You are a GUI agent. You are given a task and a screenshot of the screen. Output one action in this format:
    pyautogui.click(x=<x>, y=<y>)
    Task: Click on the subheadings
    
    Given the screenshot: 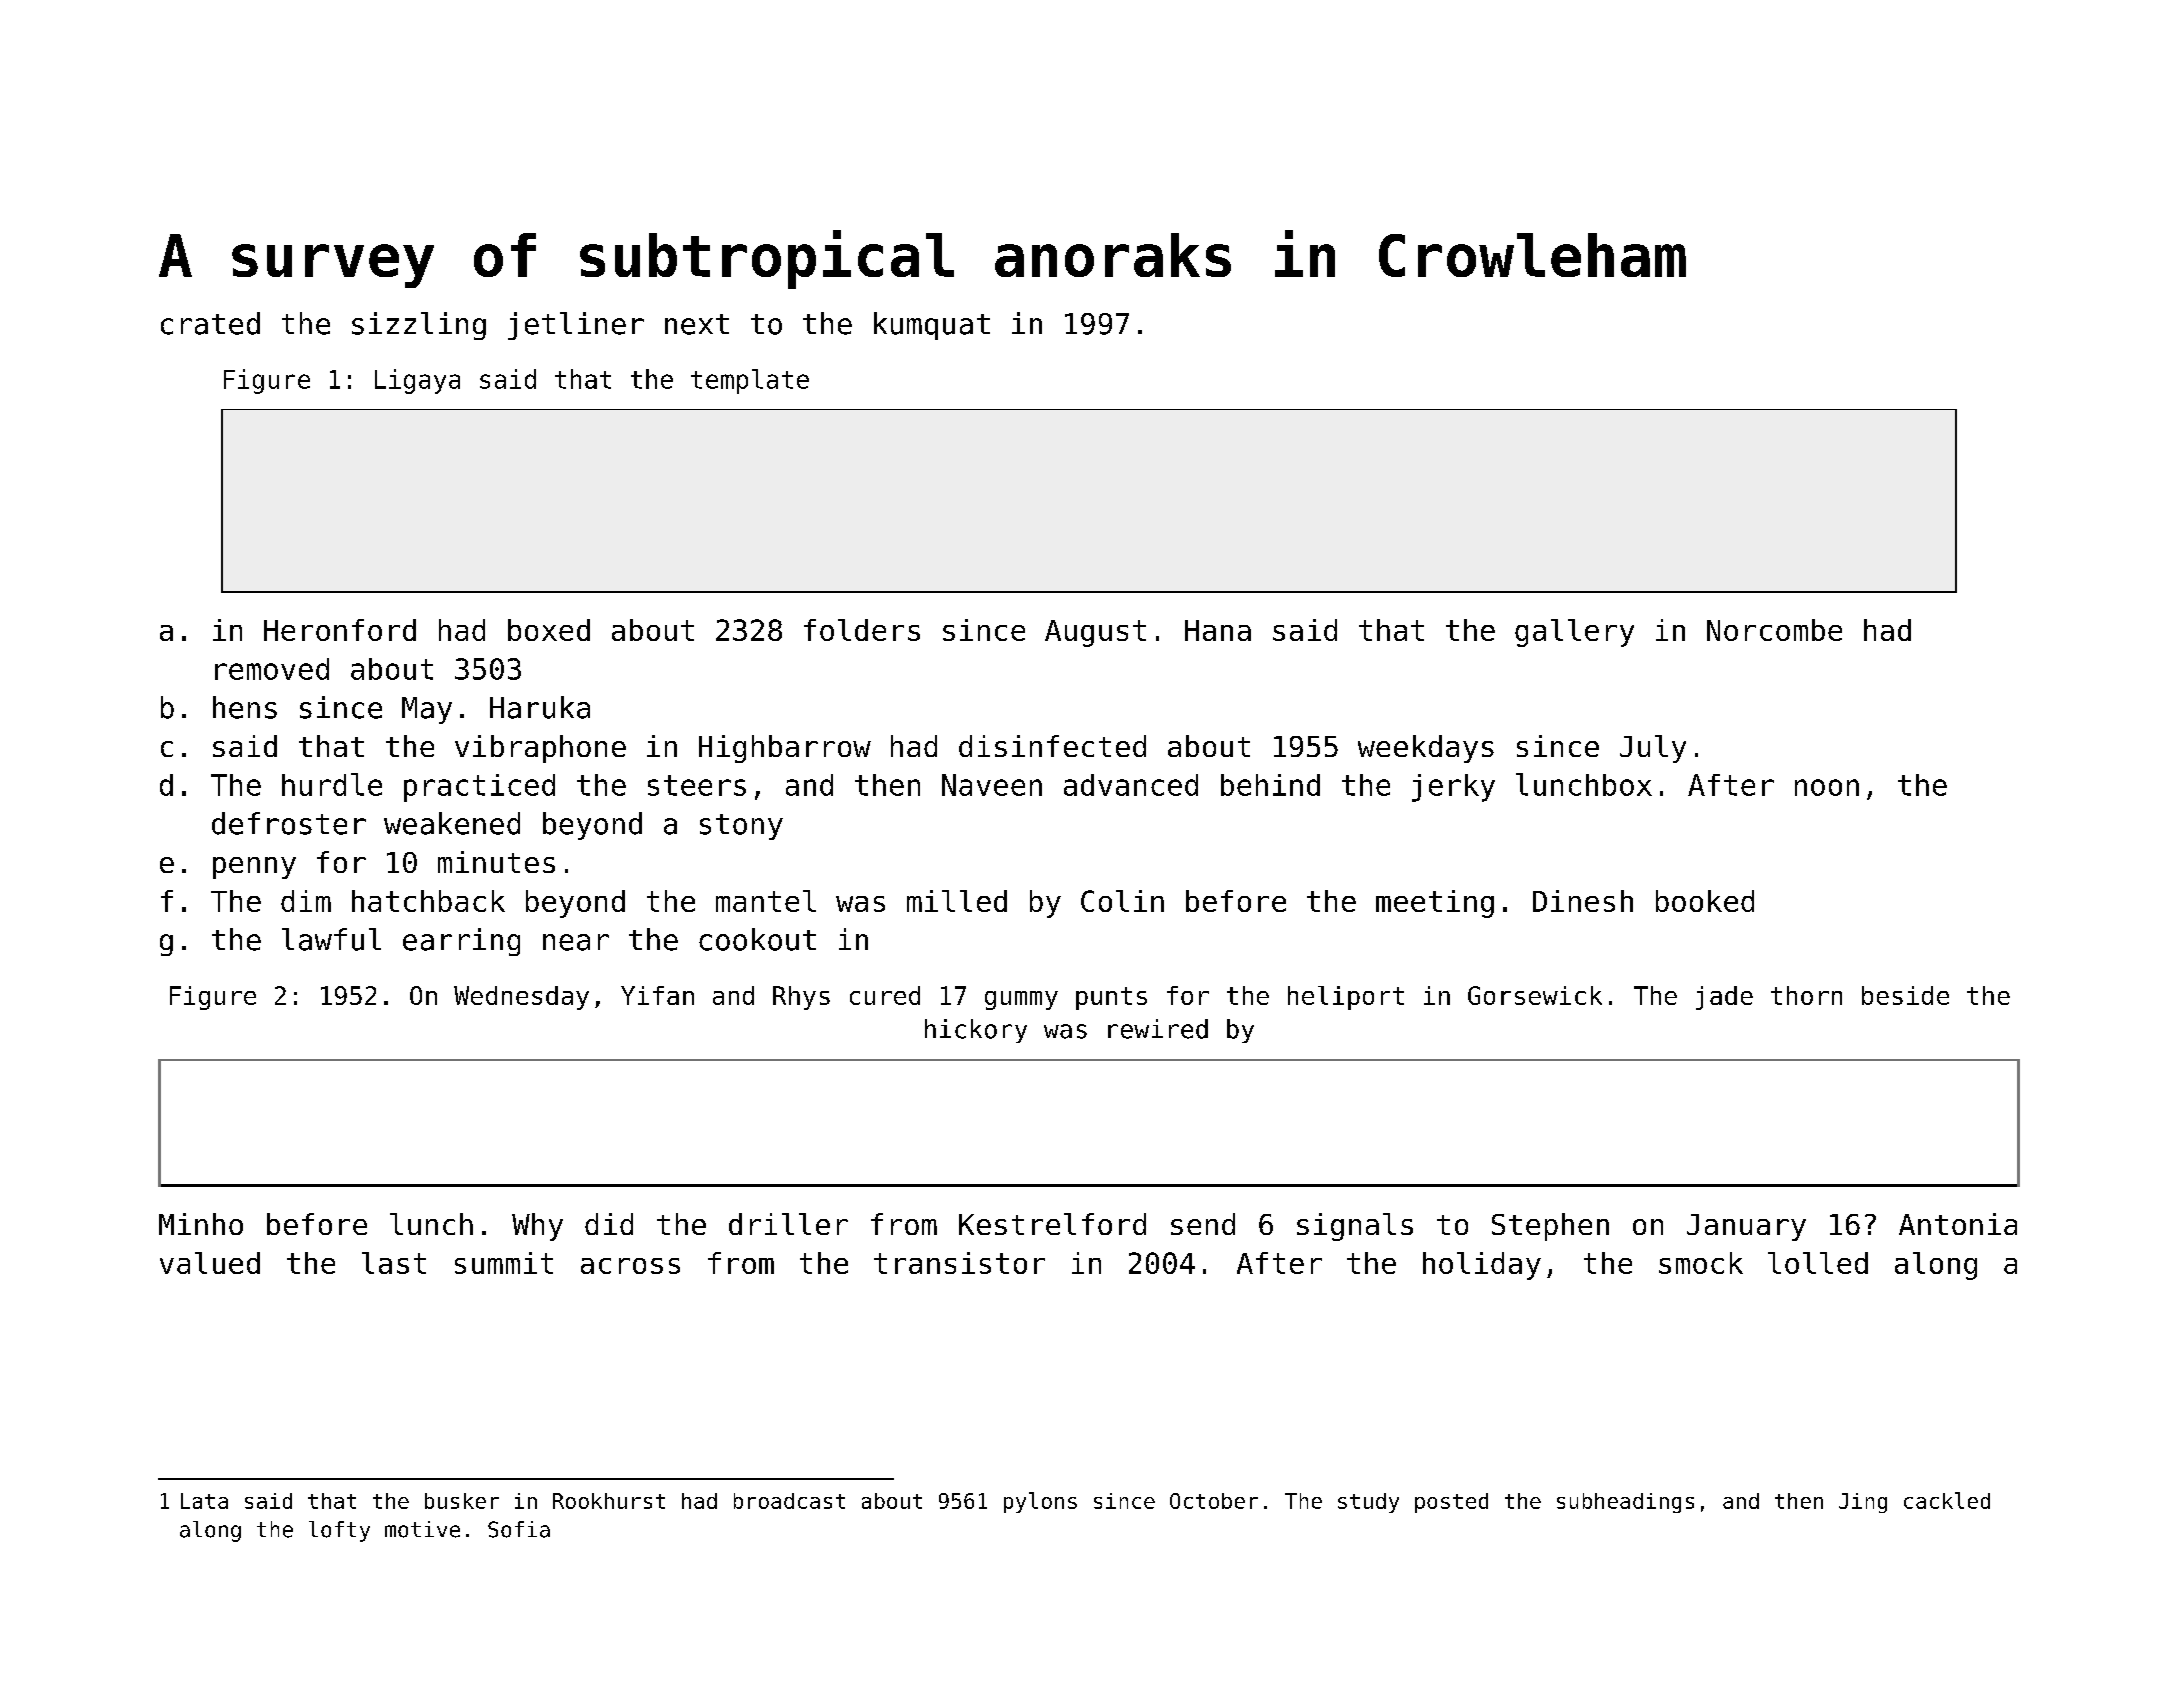 What is the action you would take?
    pyautogui.click(x=1625, y=1503)
